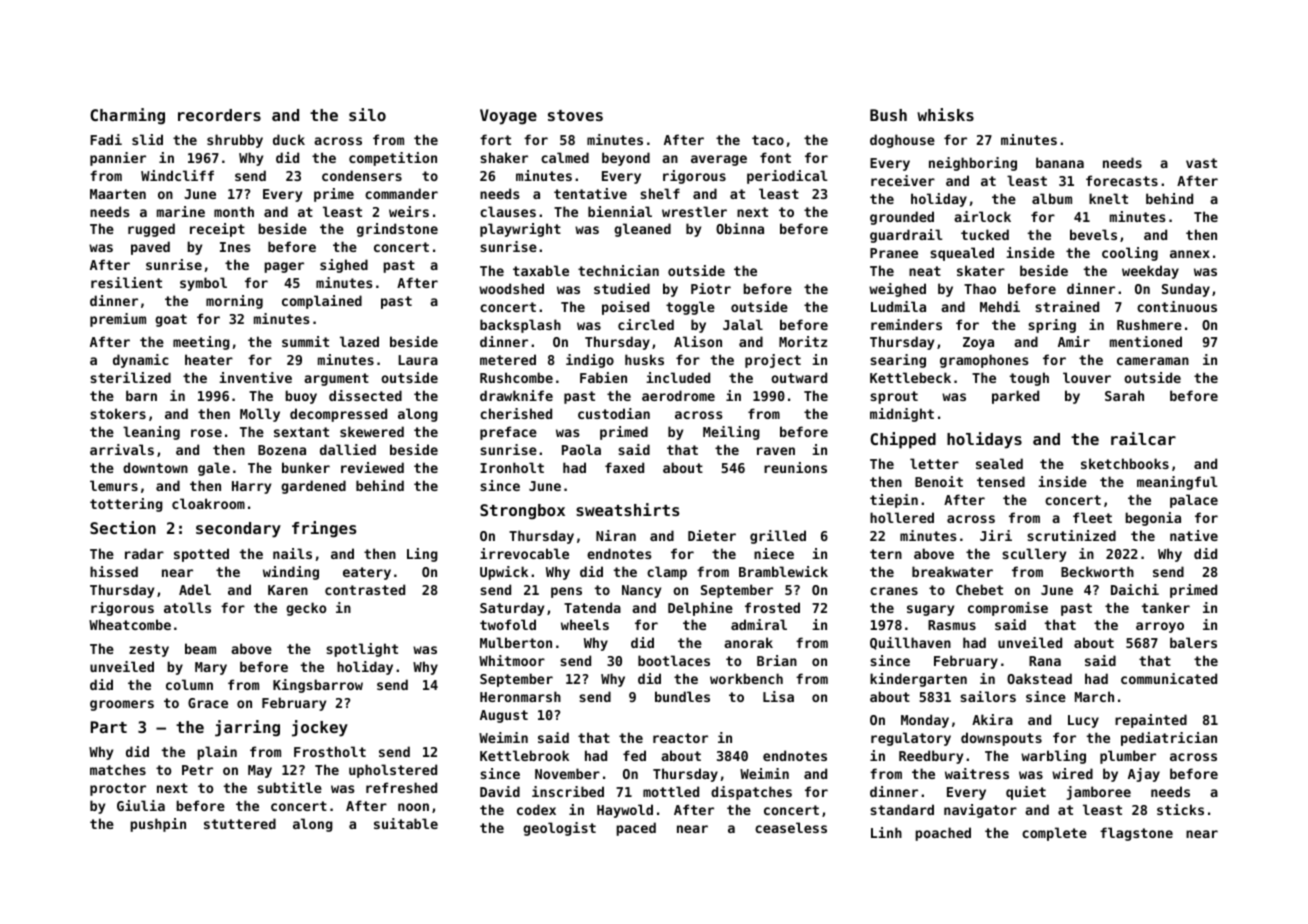  Describe the element at coordinates (330, 751) in the document. I see `Frostholt` at that location.
